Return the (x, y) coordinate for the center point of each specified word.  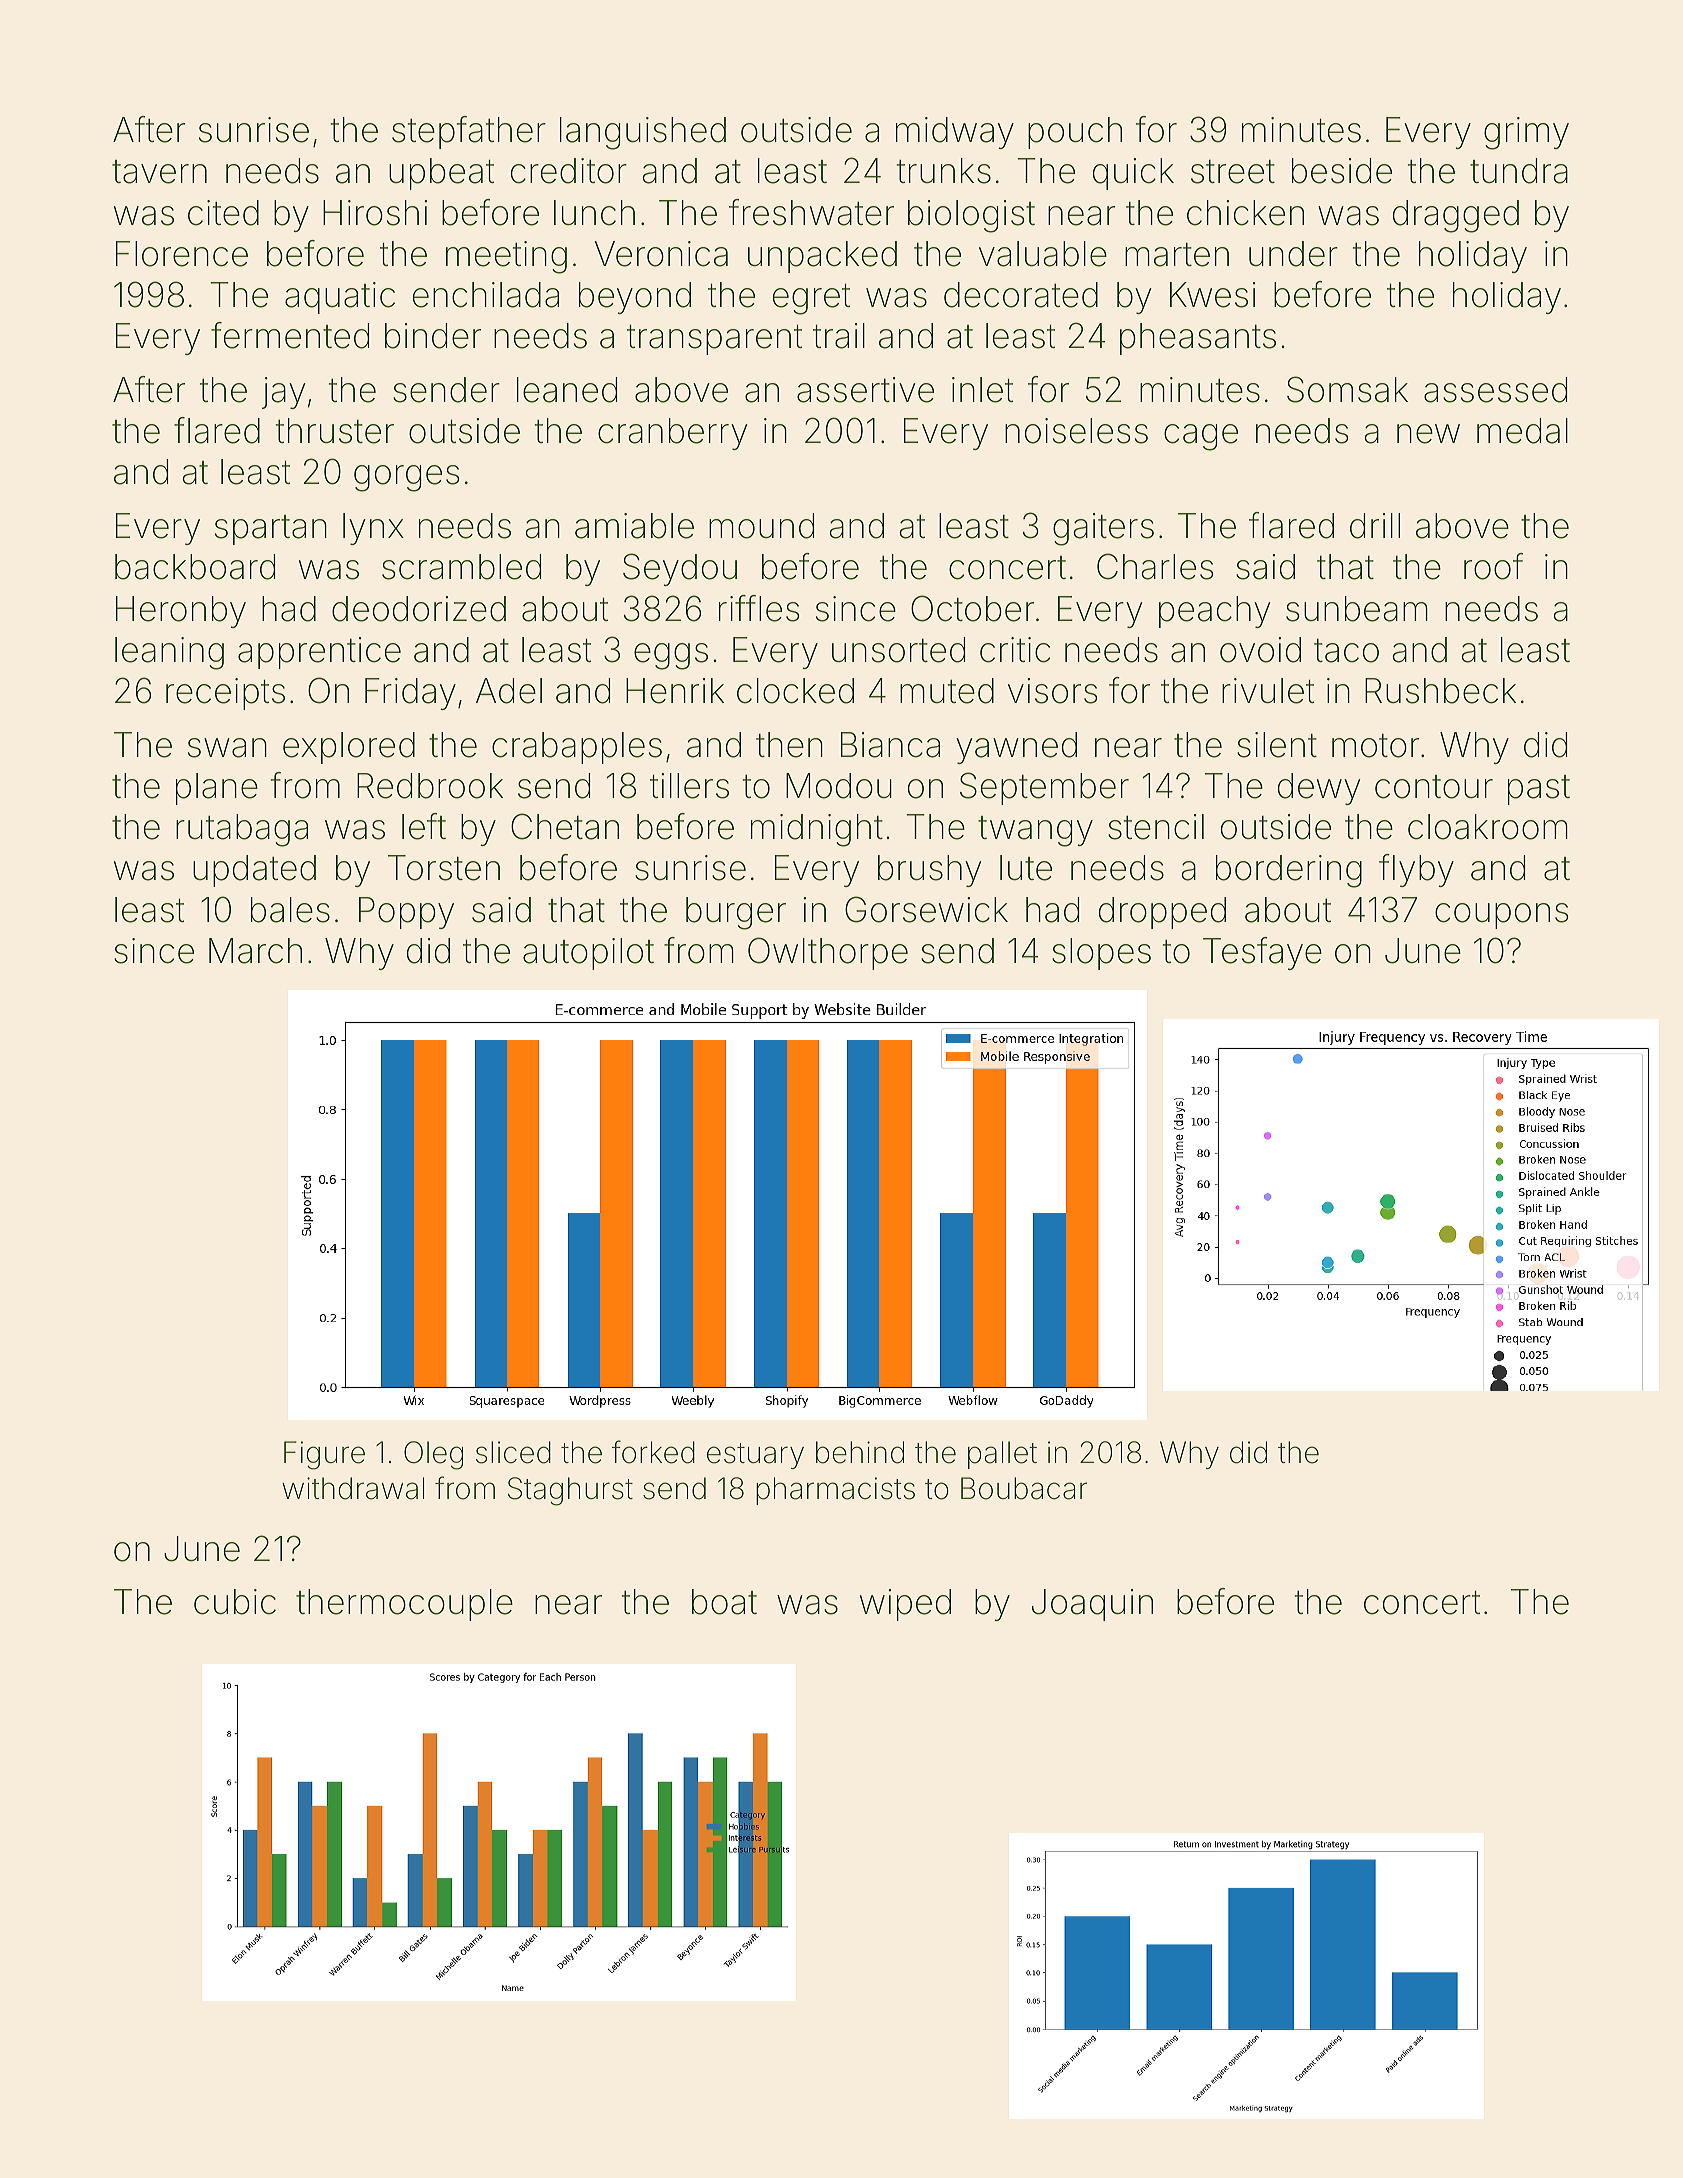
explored (349, 748)
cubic (235, 1602)
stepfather (469, 132)
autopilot (588, 954)
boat (724, 1602)
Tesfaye (1262, 953)
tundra (1519, 171)
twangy (1035, 831)
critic (1015, 650)
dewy (1319, 789)
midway (955, 133)
